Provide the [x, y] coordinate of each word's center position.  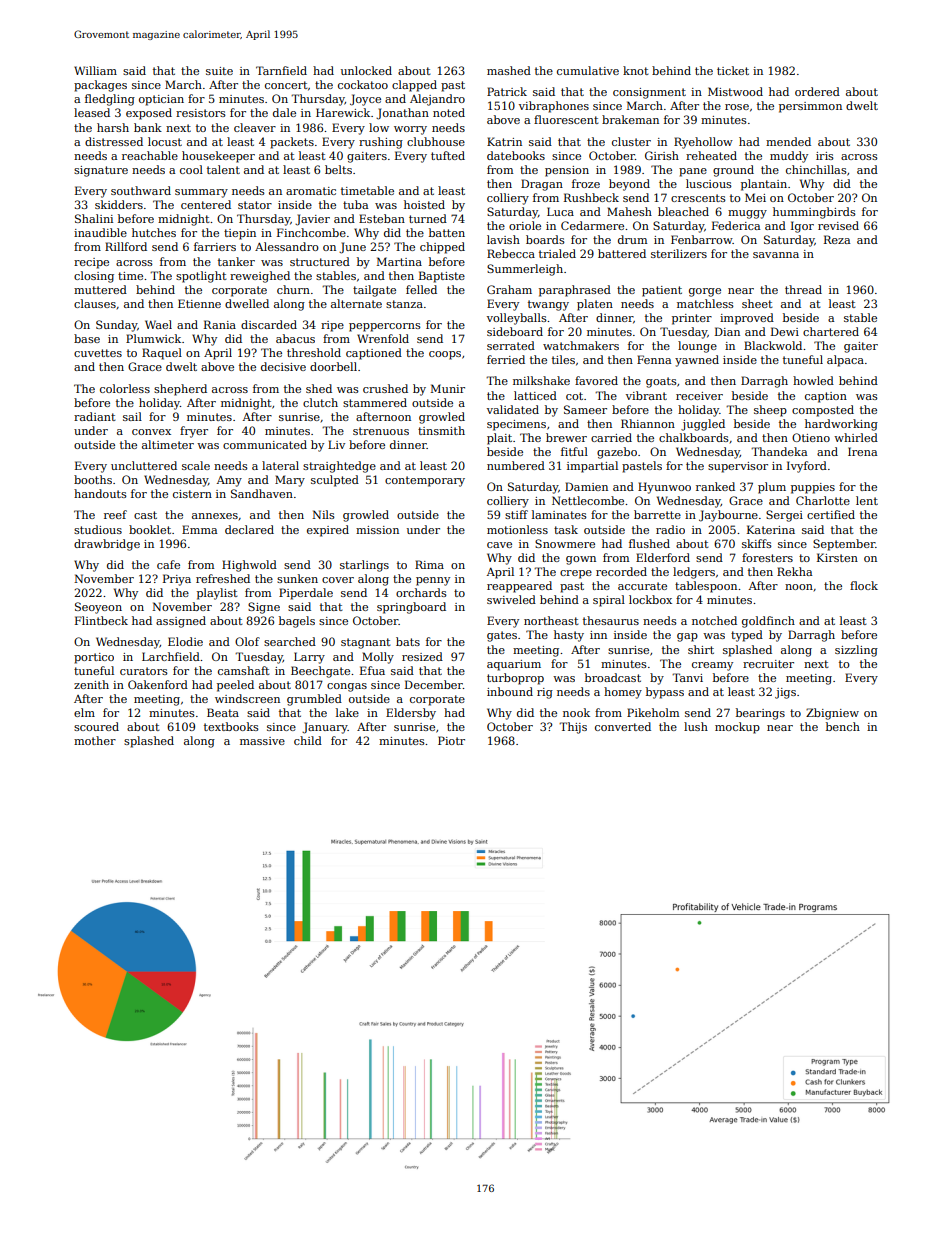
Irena [862, 451]
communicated [265, 444]
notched [714, 620]
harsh [113, 127]
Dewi [785, 331]
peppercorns [385, 327]
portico [94, 658]
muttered [100, 289]
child [308, 740]
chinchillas [816, 169]
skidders [119, 204]
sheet [757, 303]
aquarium [514, 665]
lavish [503, 239]
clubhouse [436, 141]
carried [611, 437]
